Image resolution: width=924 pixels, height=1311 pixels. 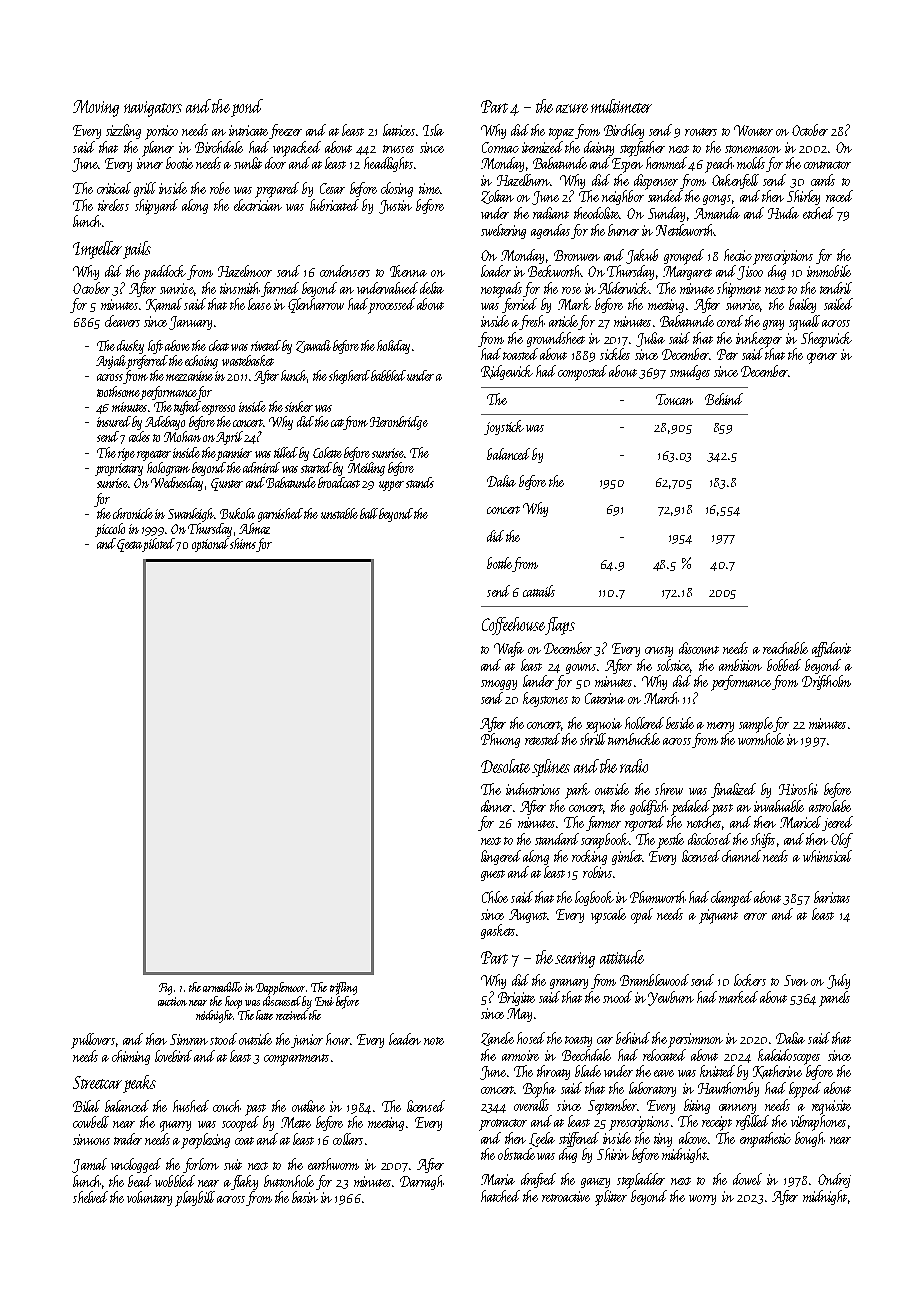 I want to click on smoggy, so click(x=499, y=685).
